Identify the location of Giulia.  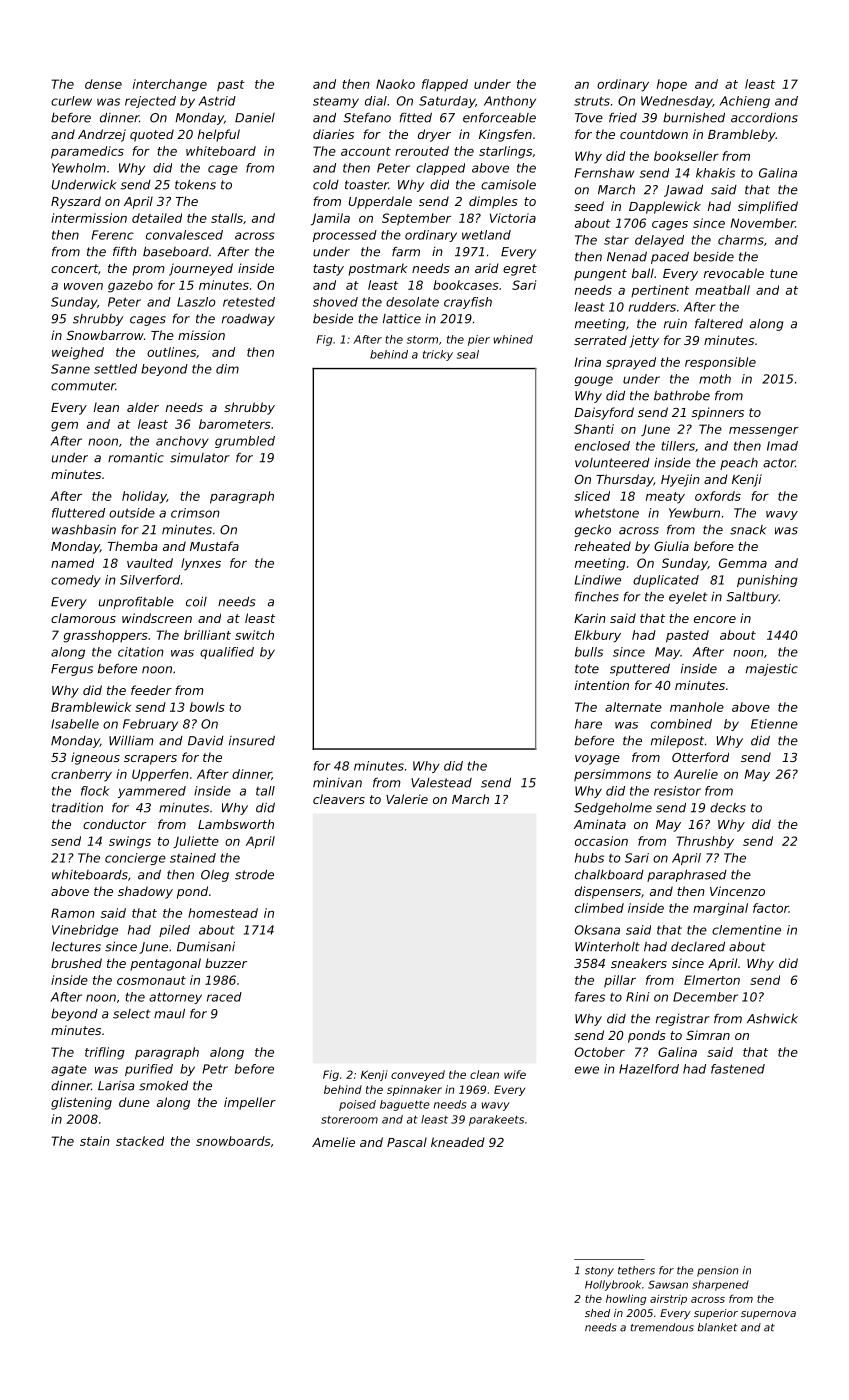
(671, 546).
